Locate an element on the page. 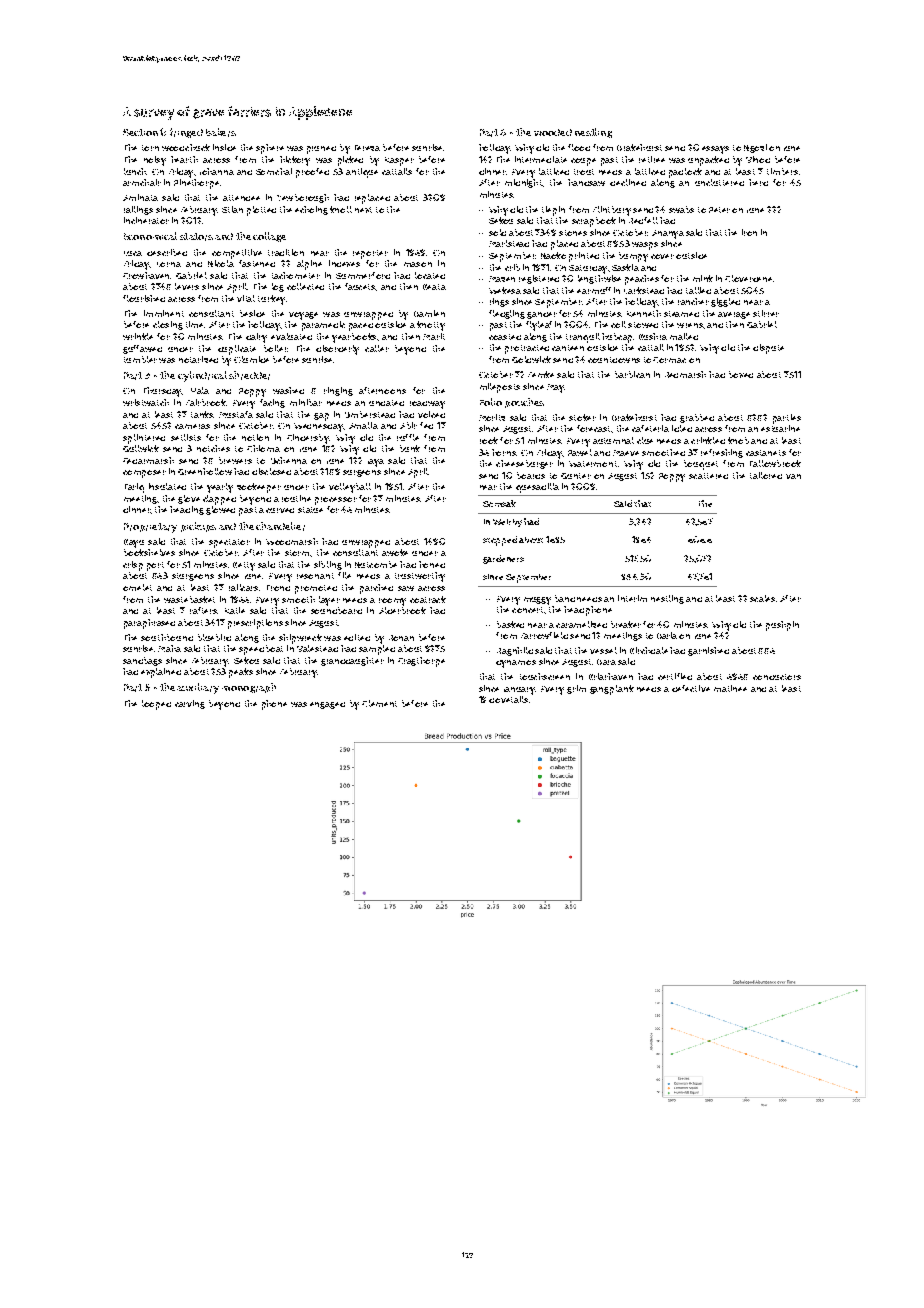  tumbler is located at coordinates (140, 359).
